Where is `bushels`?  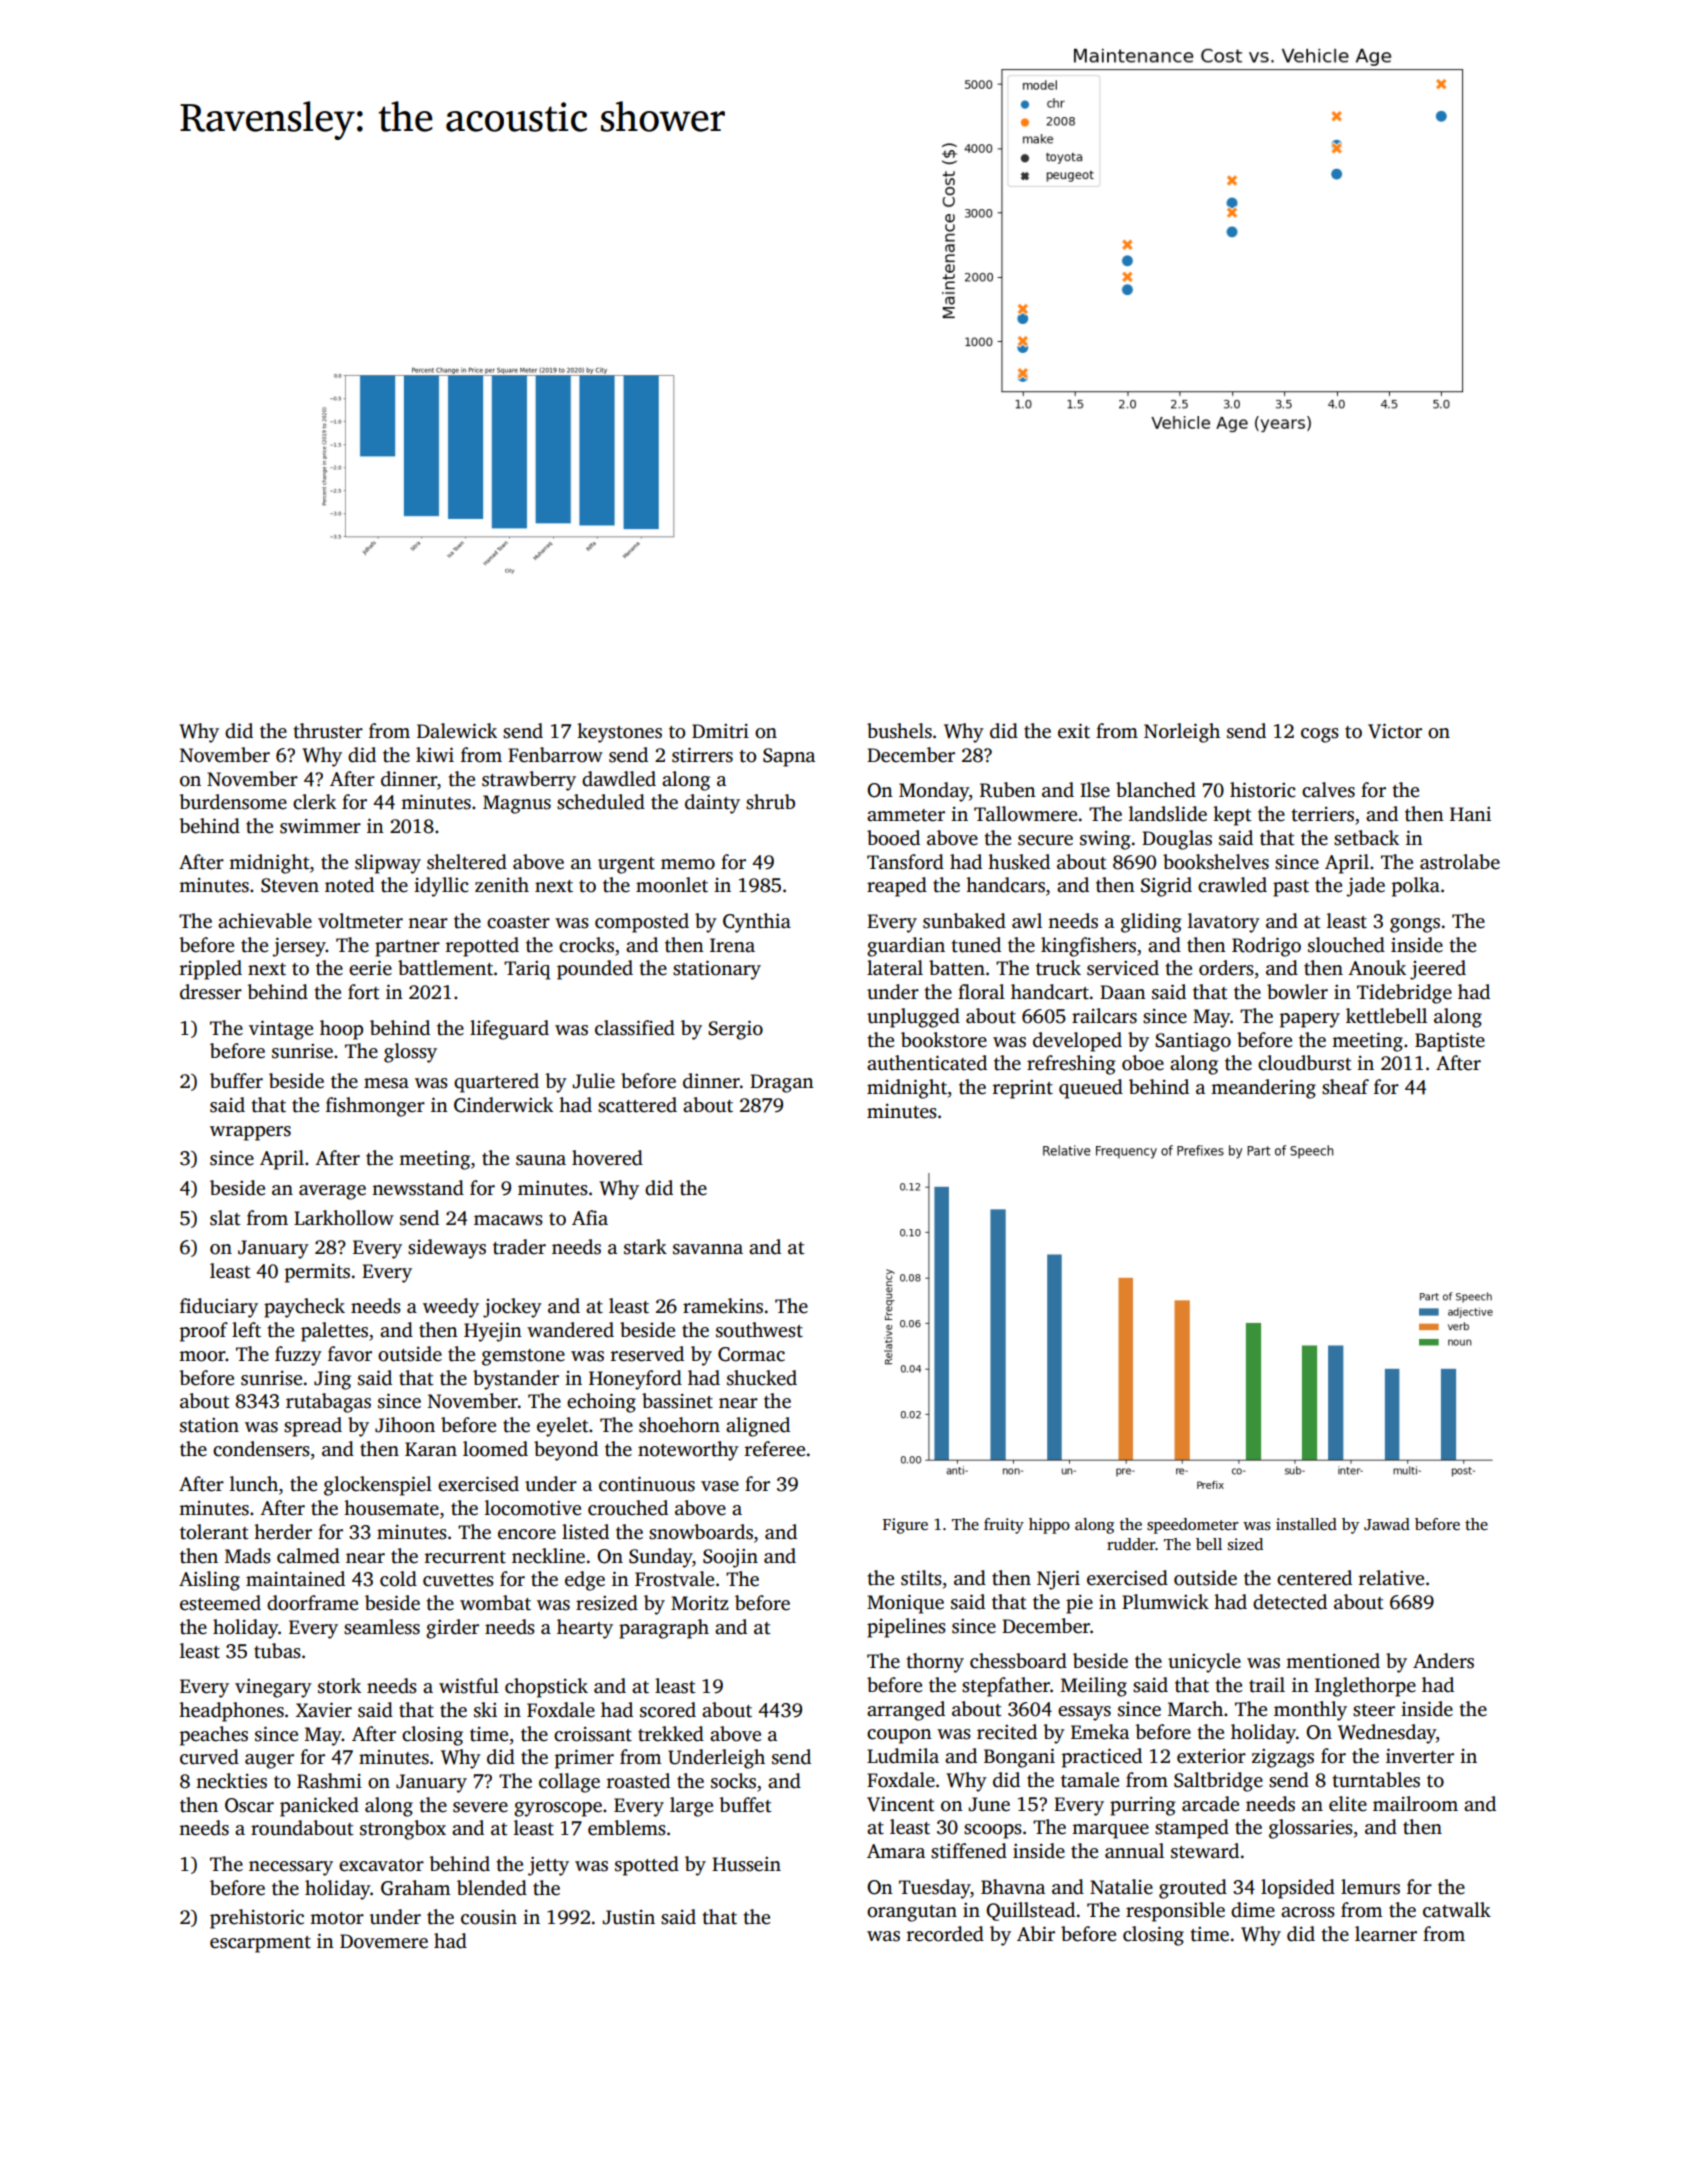
bushels is located at coordinates (899, 731).
